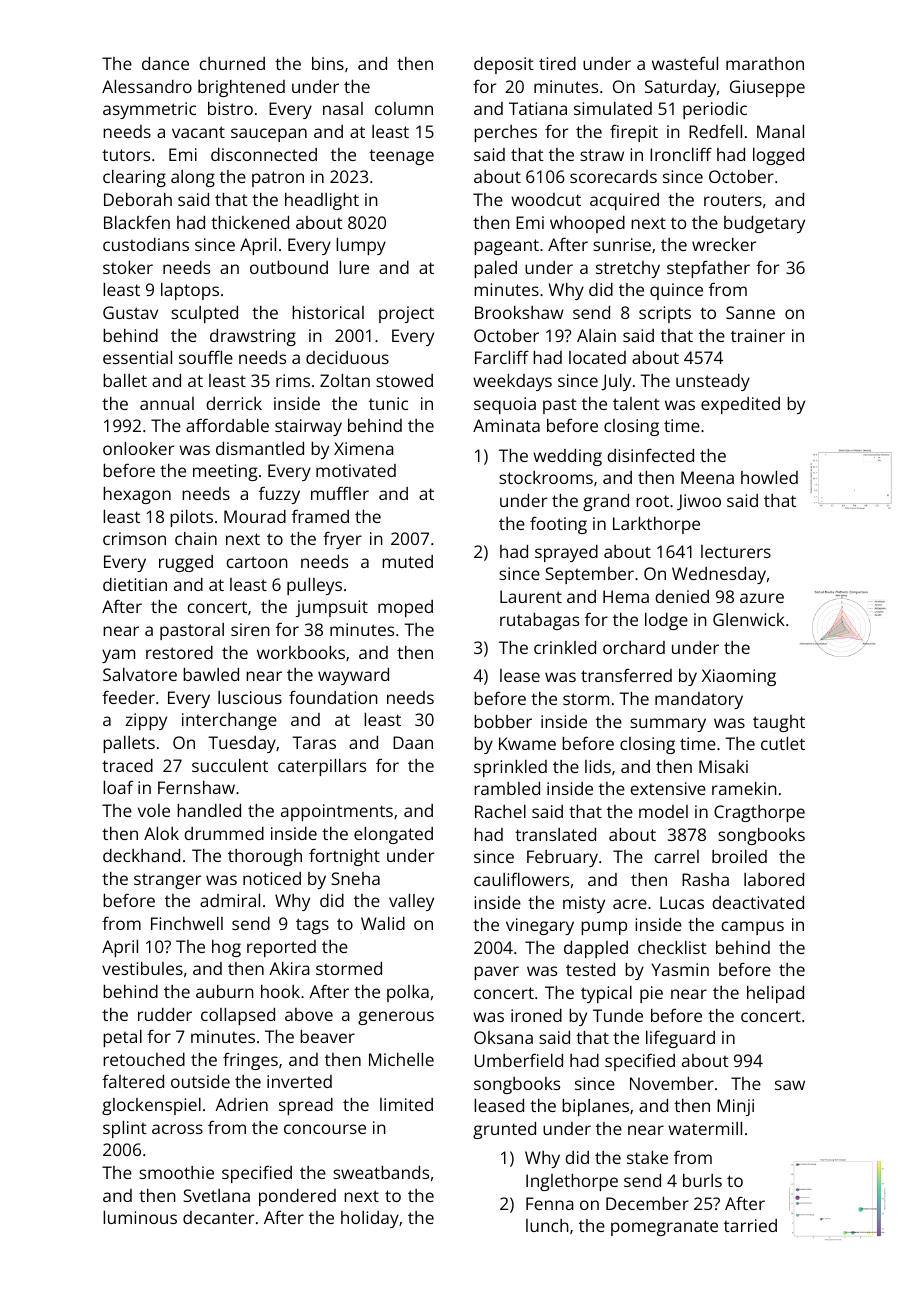 This screenshot has height=1316, width=908. I want to click on pondered, so click(297, 1197).
